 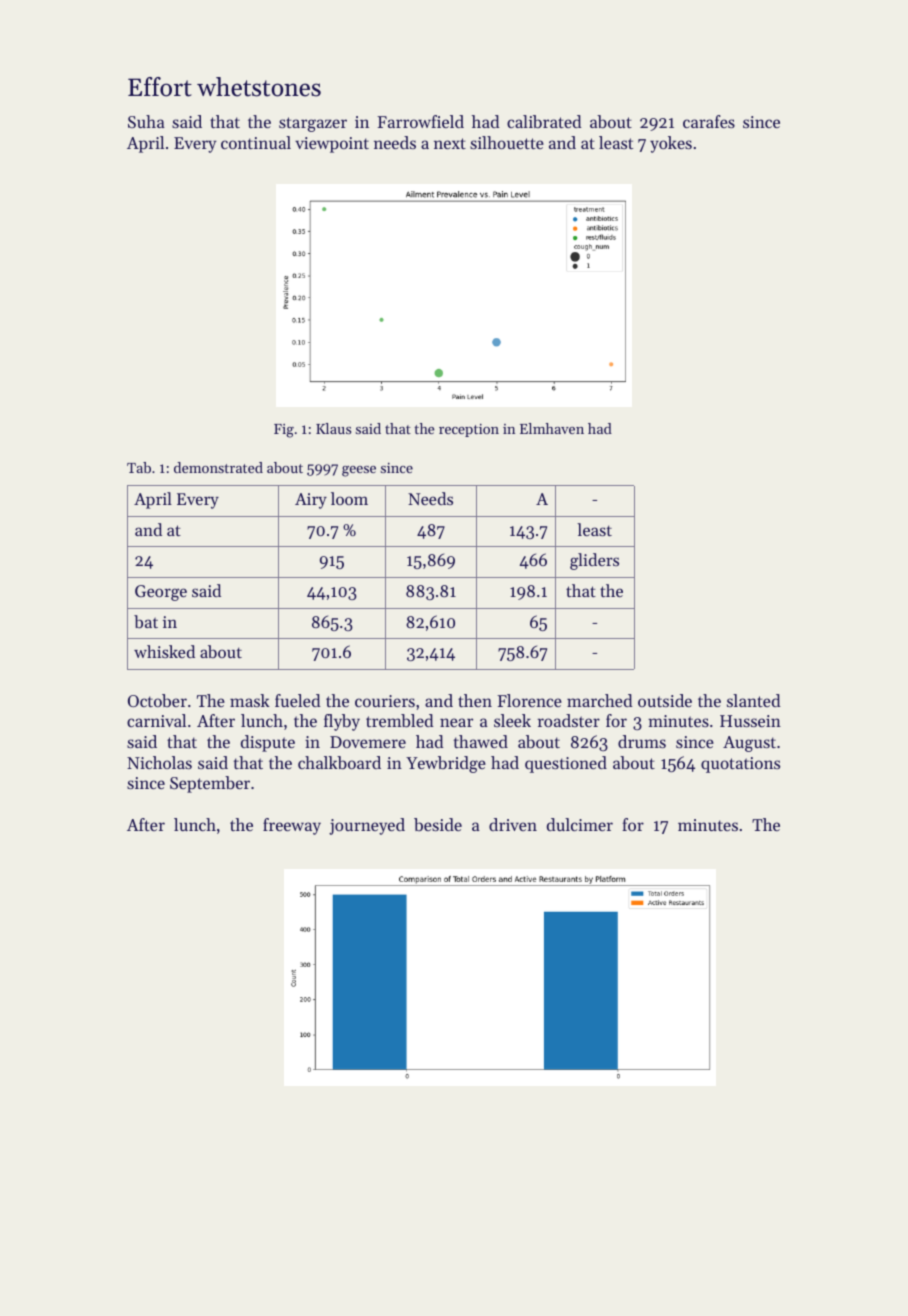 I want to click on yokes, so click(x=671, y=144).
